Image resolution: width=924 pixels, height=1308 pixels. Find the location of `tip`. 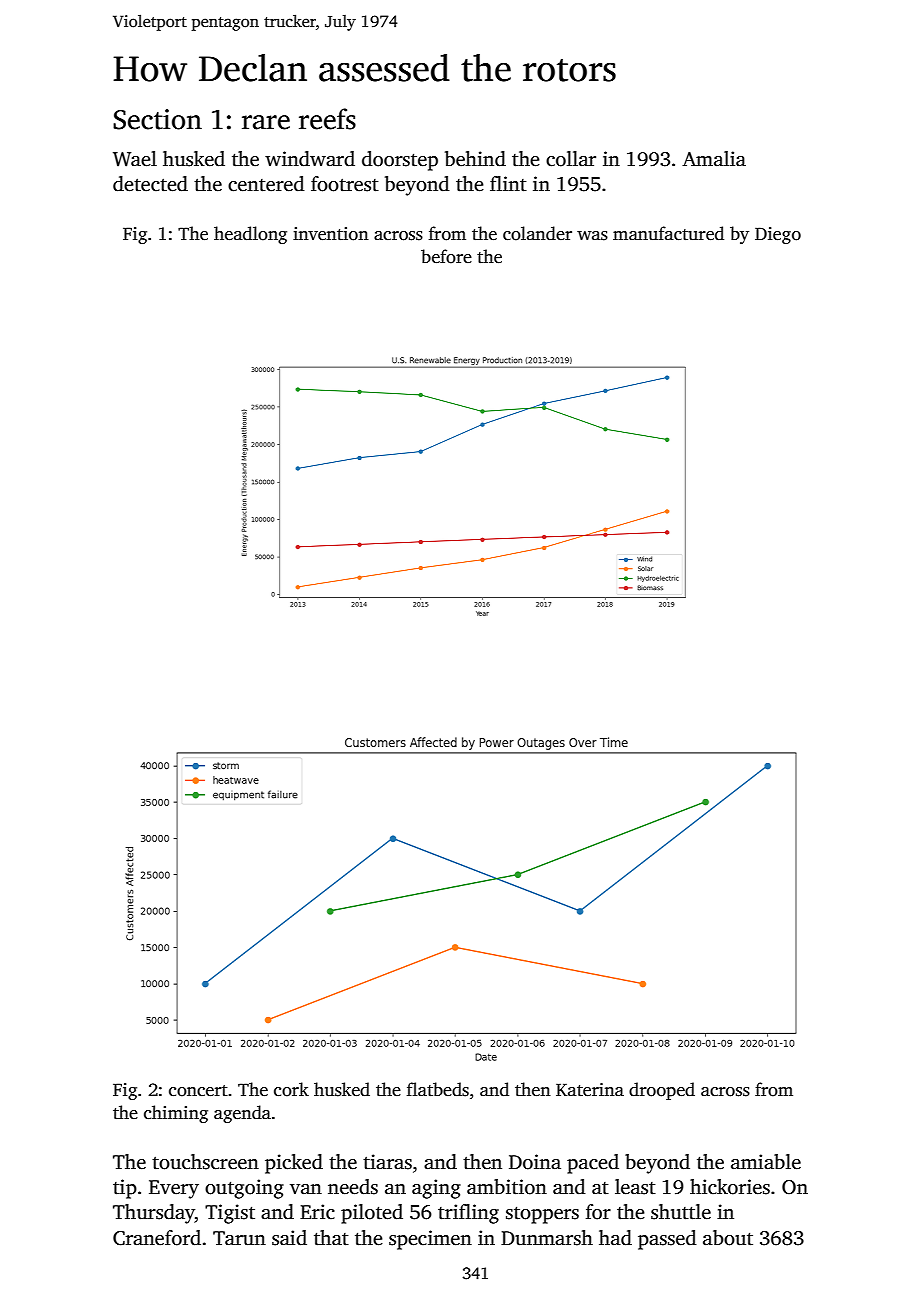

tip is located at coordinates (125, 1189).
